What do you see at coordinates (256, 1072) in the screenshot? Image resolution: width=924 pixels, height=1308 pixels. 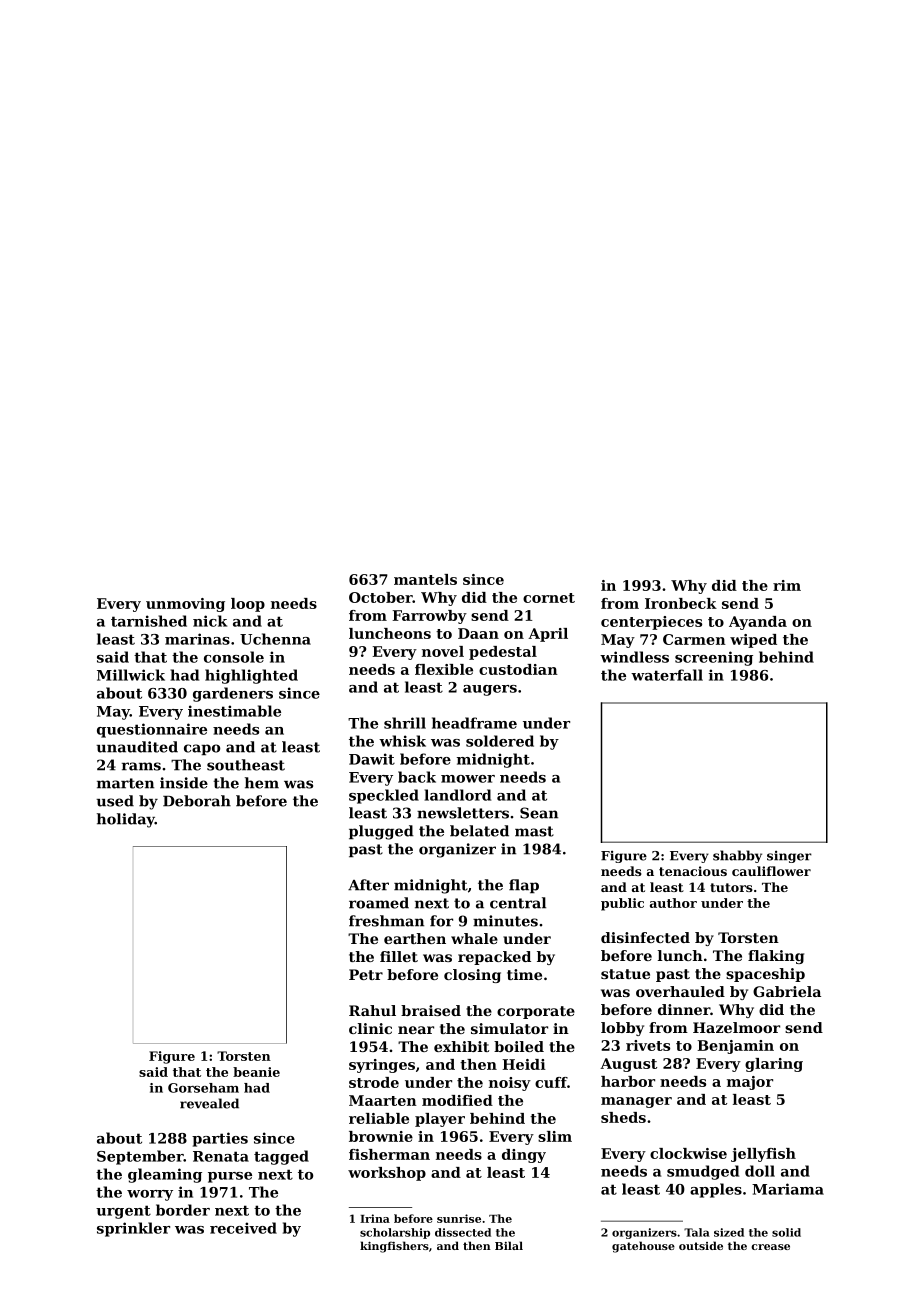 I see `beanie` at bounding box center [256, 1072].
